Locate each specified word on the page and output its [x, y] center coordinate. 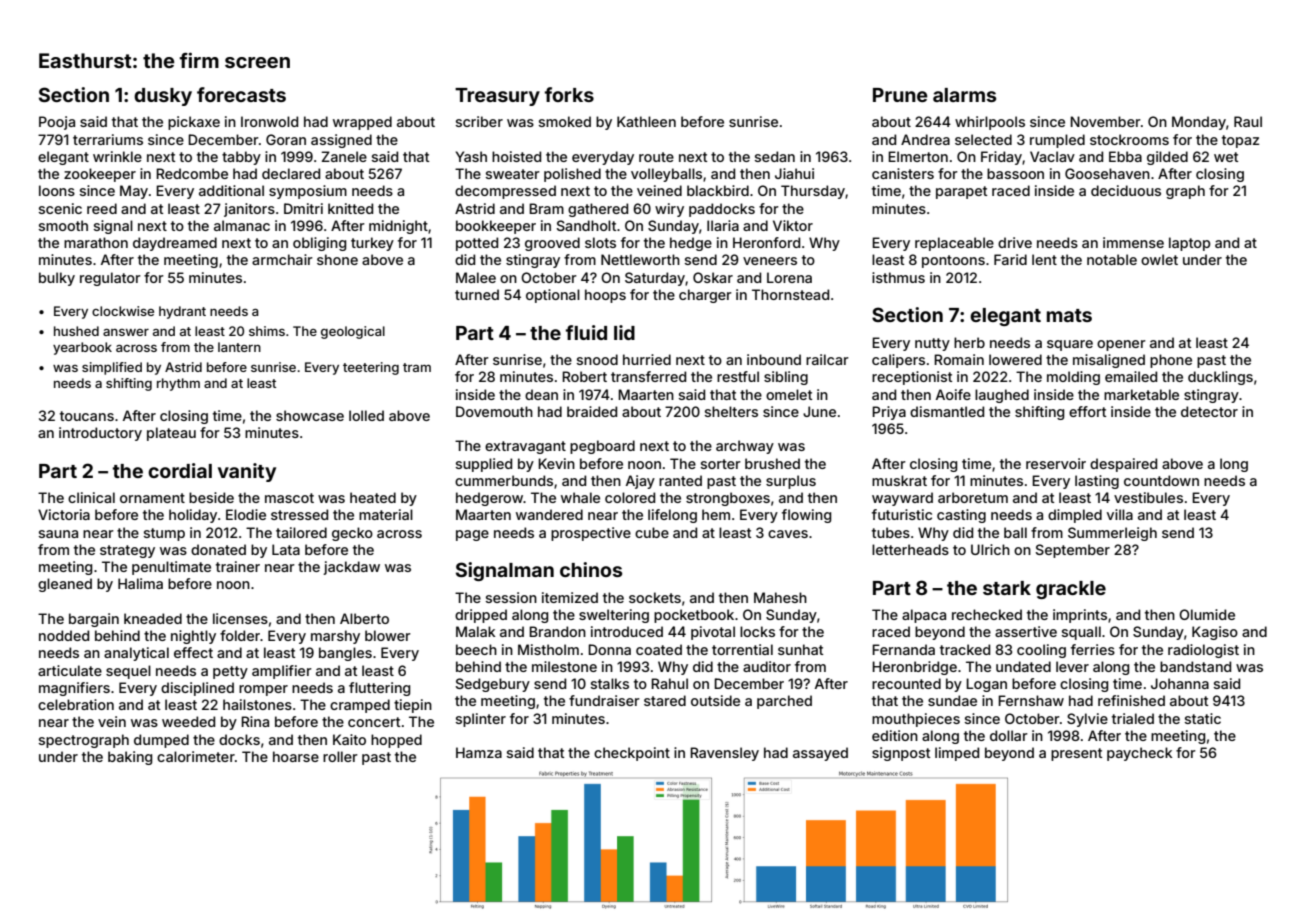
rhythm [178, 384]
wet [1226, 157]
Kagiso [1215, 633]
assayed [820, 754]
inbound [774, 359]
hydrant [182, 312]
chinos [591, 569]
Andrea [925, 139]
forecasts [241, 94]
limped [957, 754]
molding [1073, 378]
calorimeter [196, 756]
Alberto [364, 618]
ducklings [1220, 378]
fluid [586, 332]
